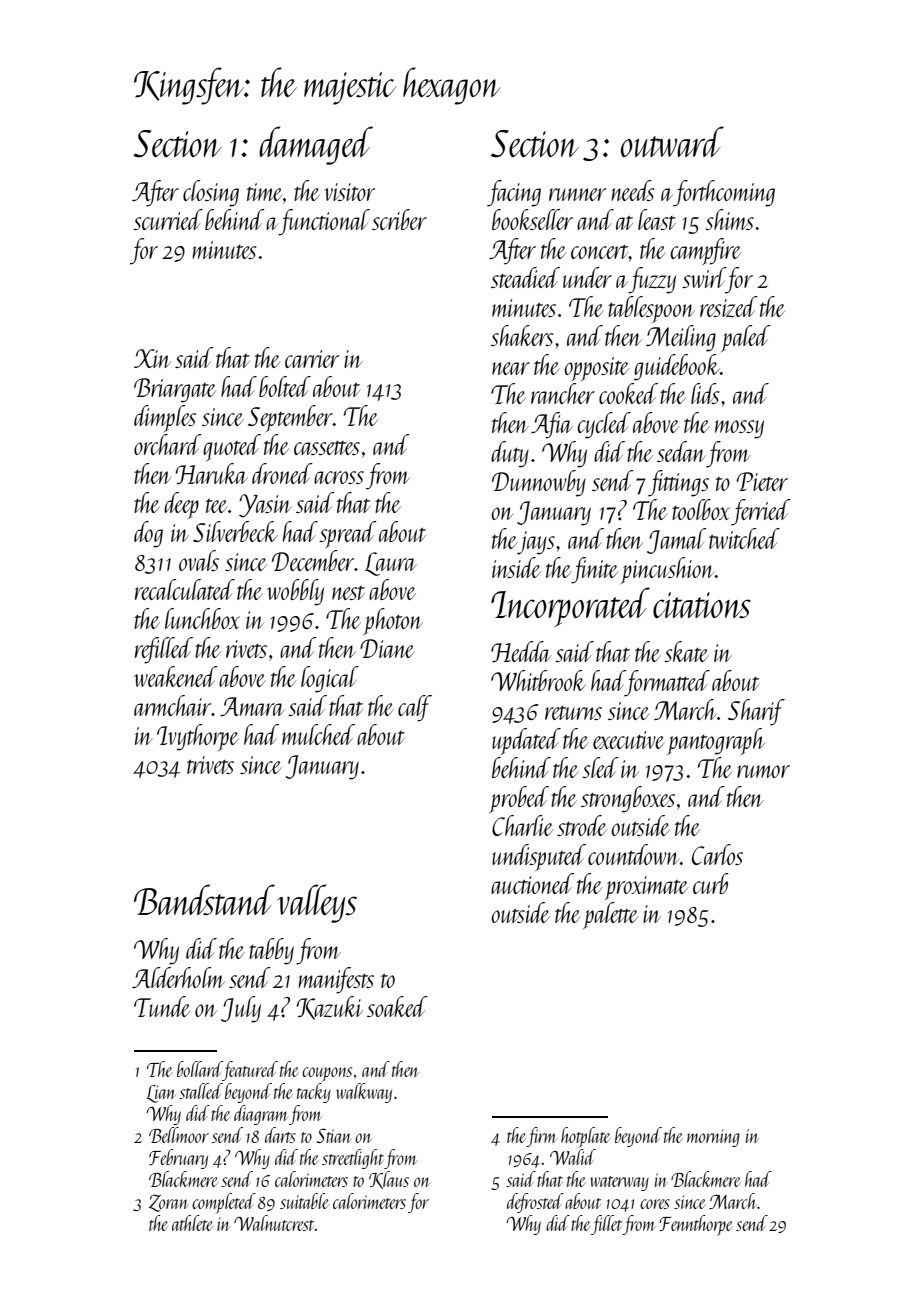 Image resolution: width=924 pixels, height=1311 pixels. I want to click on defrosted, so click(535, 1203).
